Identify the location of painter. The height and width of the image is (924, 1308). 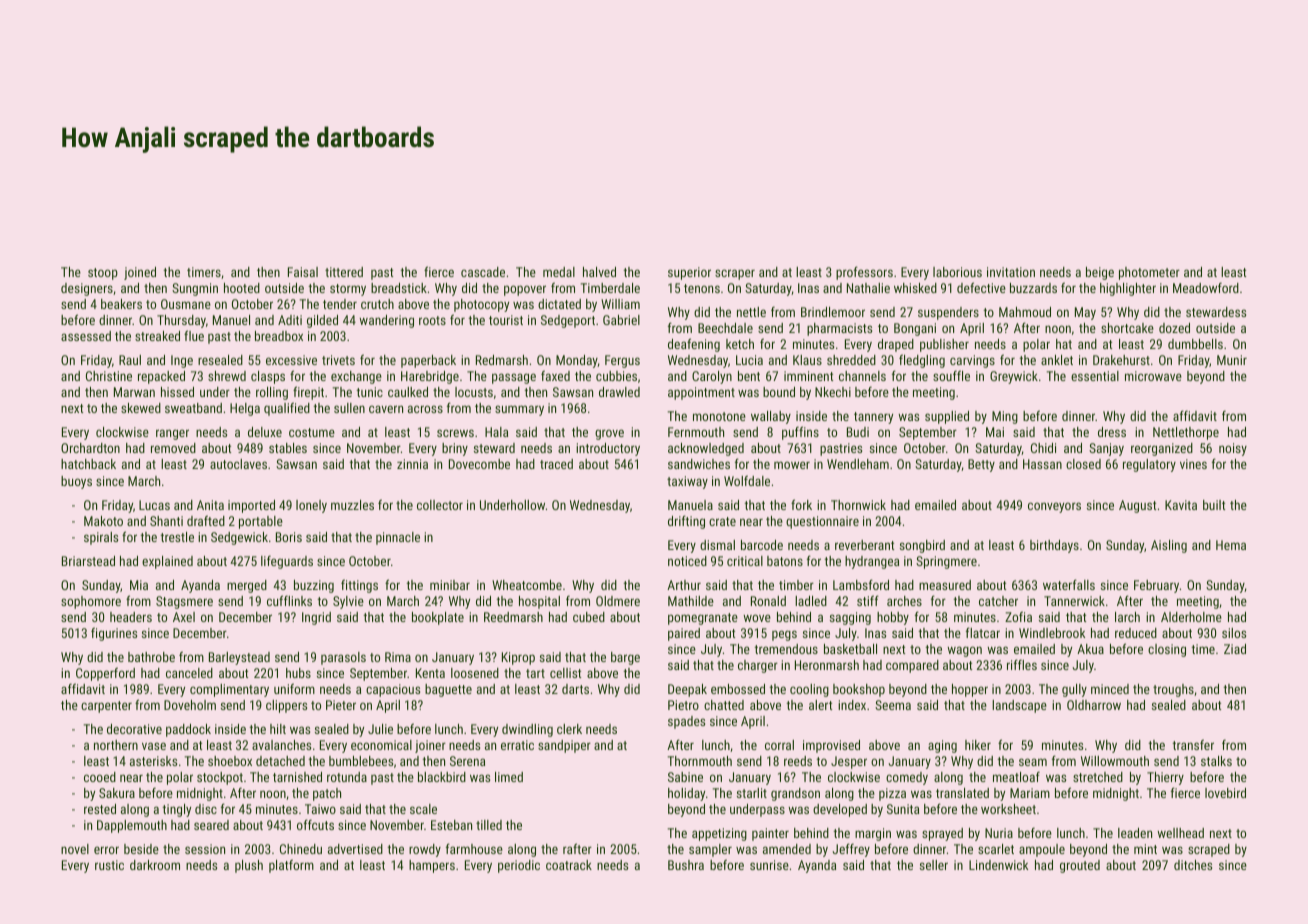
(770, 834).
